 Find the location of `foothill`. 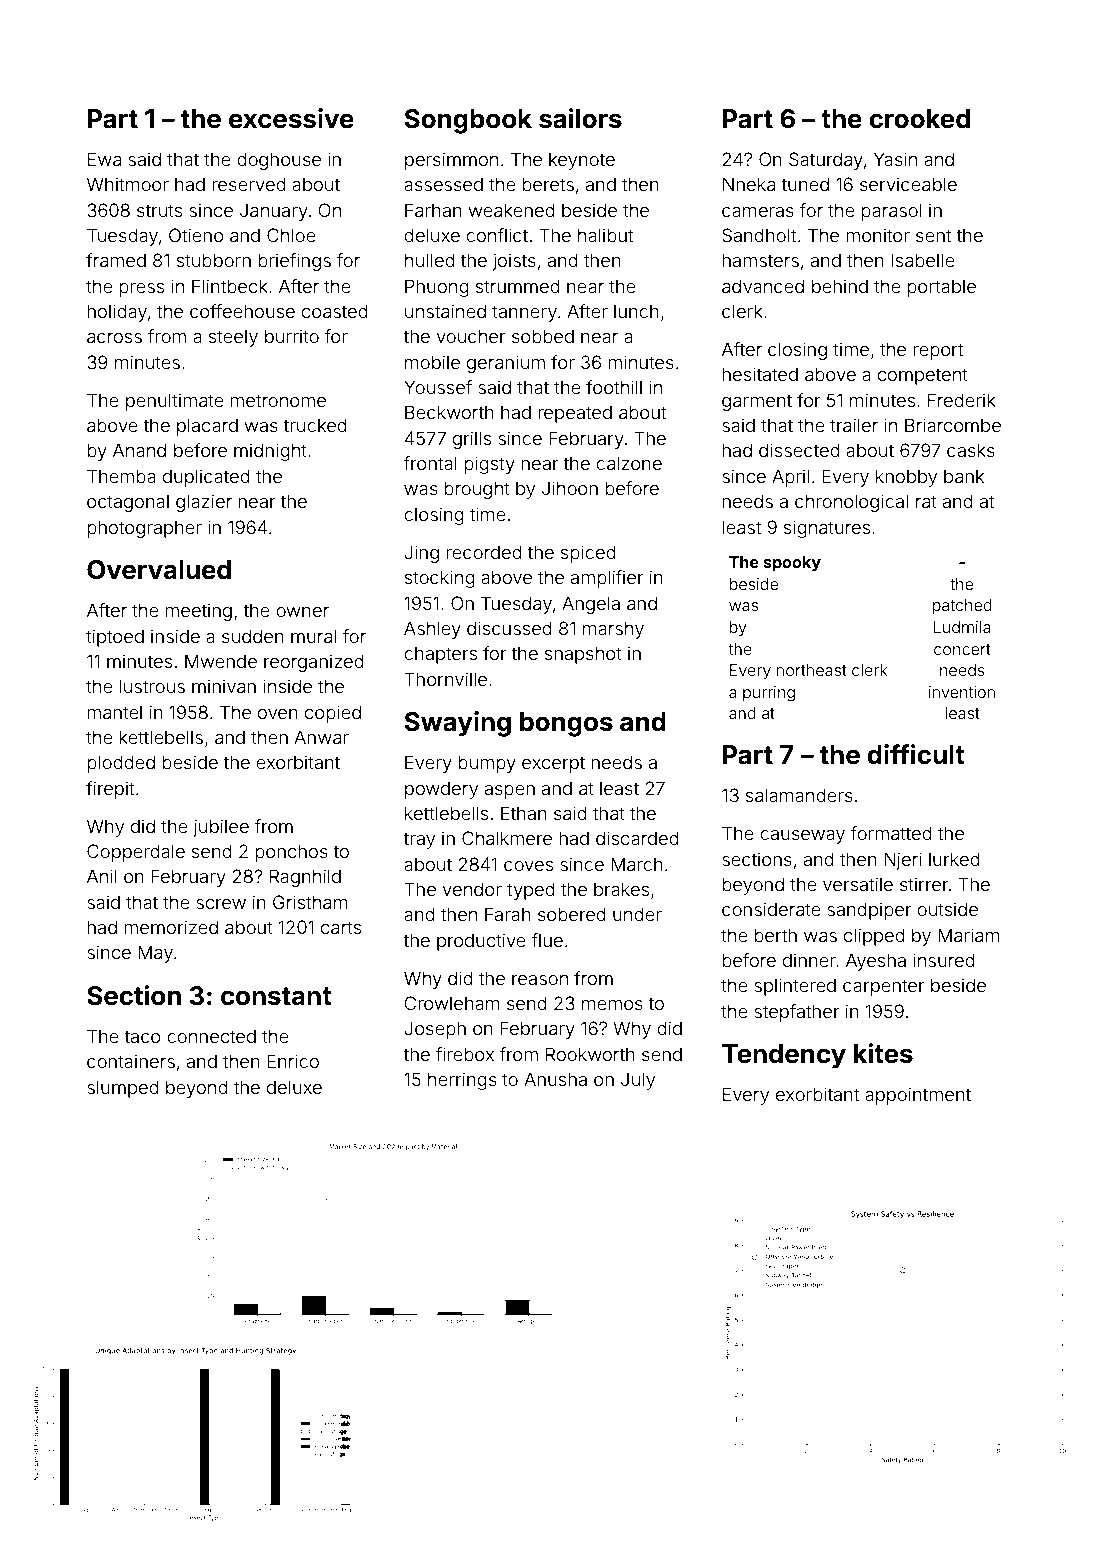

foothill is located at coordinates (614, 387).
